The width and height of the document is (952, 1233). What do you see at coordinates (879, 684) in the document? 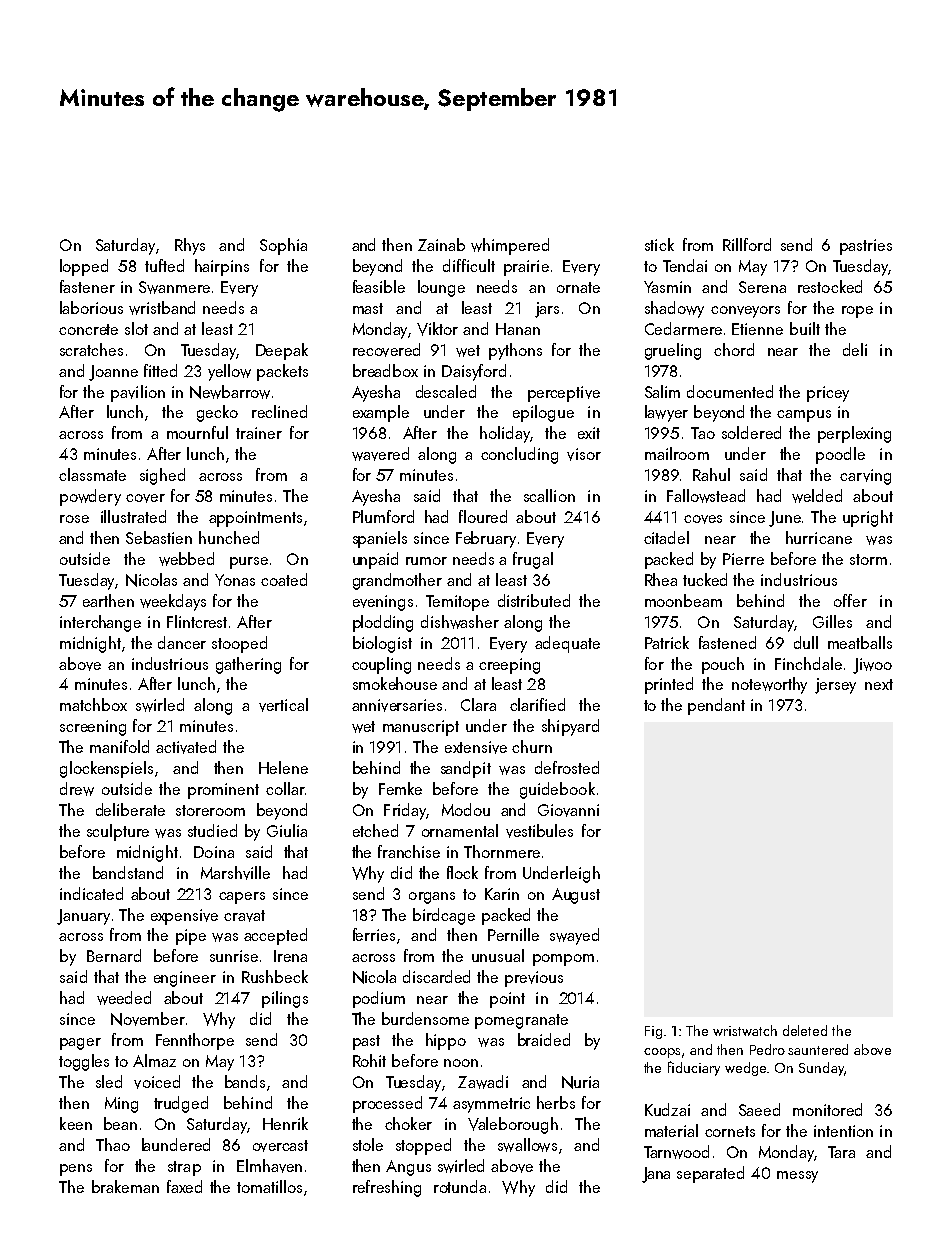
I see `next` at bounding box center [879, 684].
